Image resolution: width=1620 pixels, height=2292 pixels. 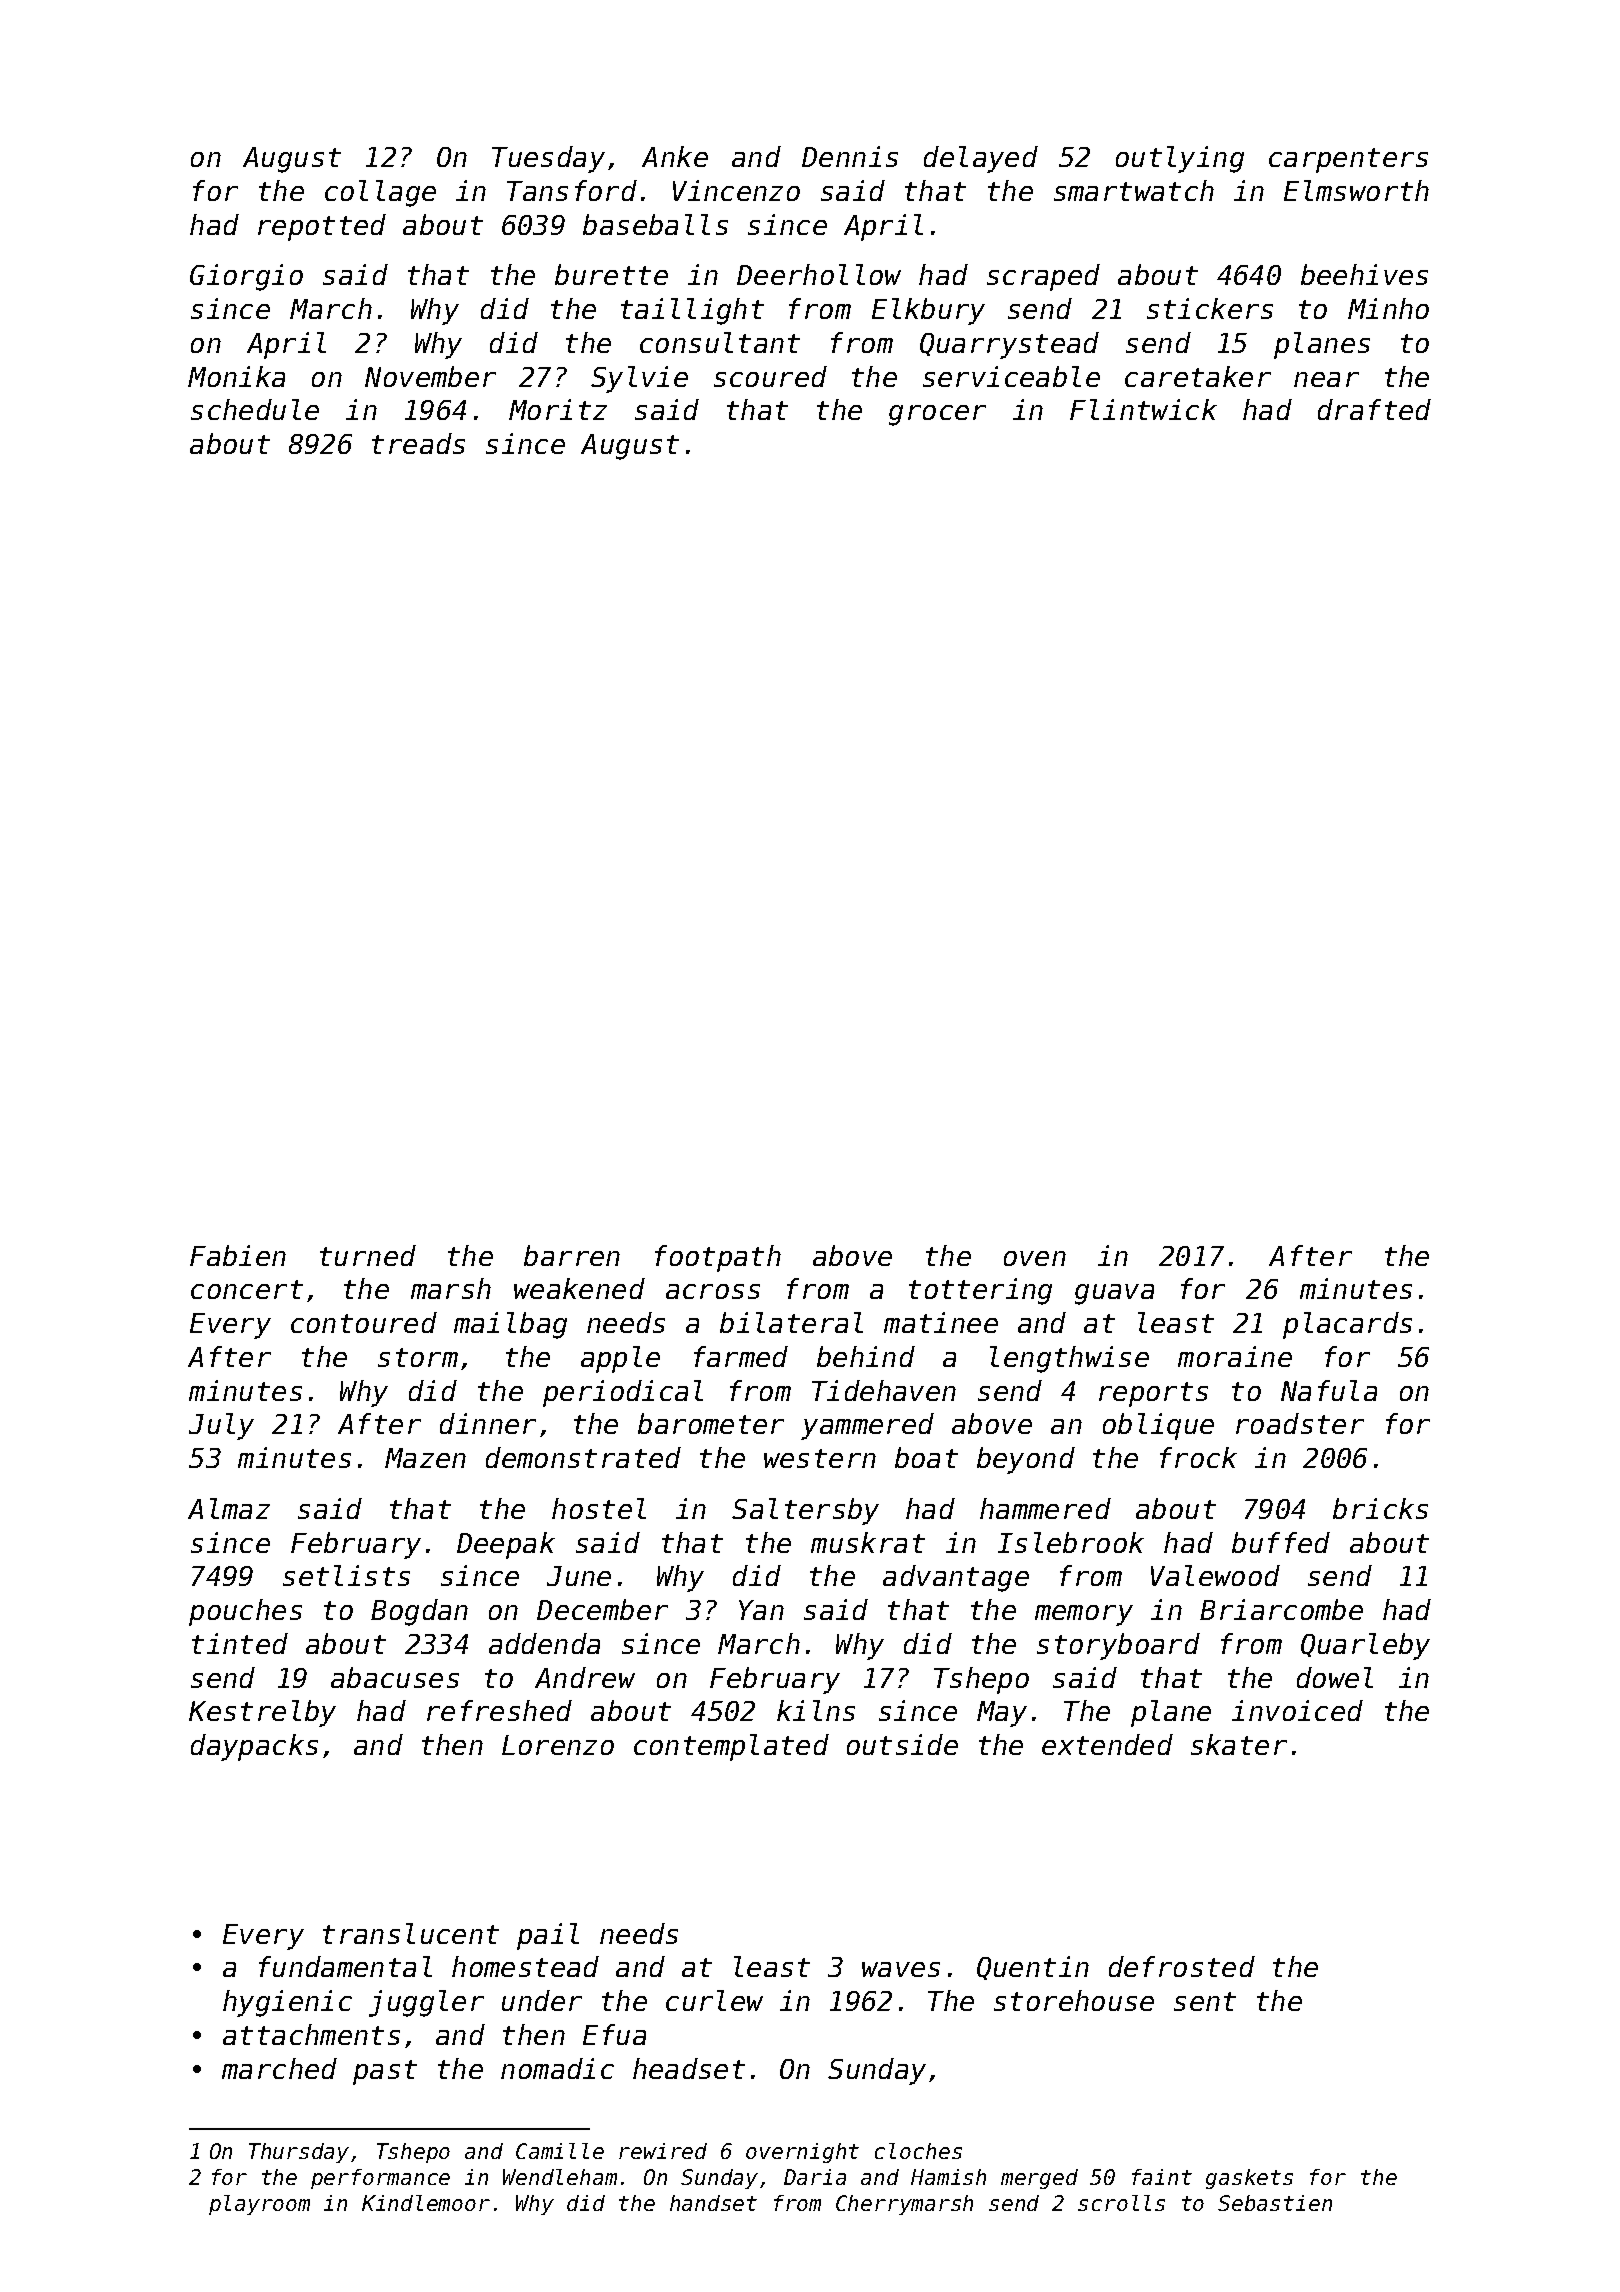 I want to click on treads, so click(x=418, y=443).
